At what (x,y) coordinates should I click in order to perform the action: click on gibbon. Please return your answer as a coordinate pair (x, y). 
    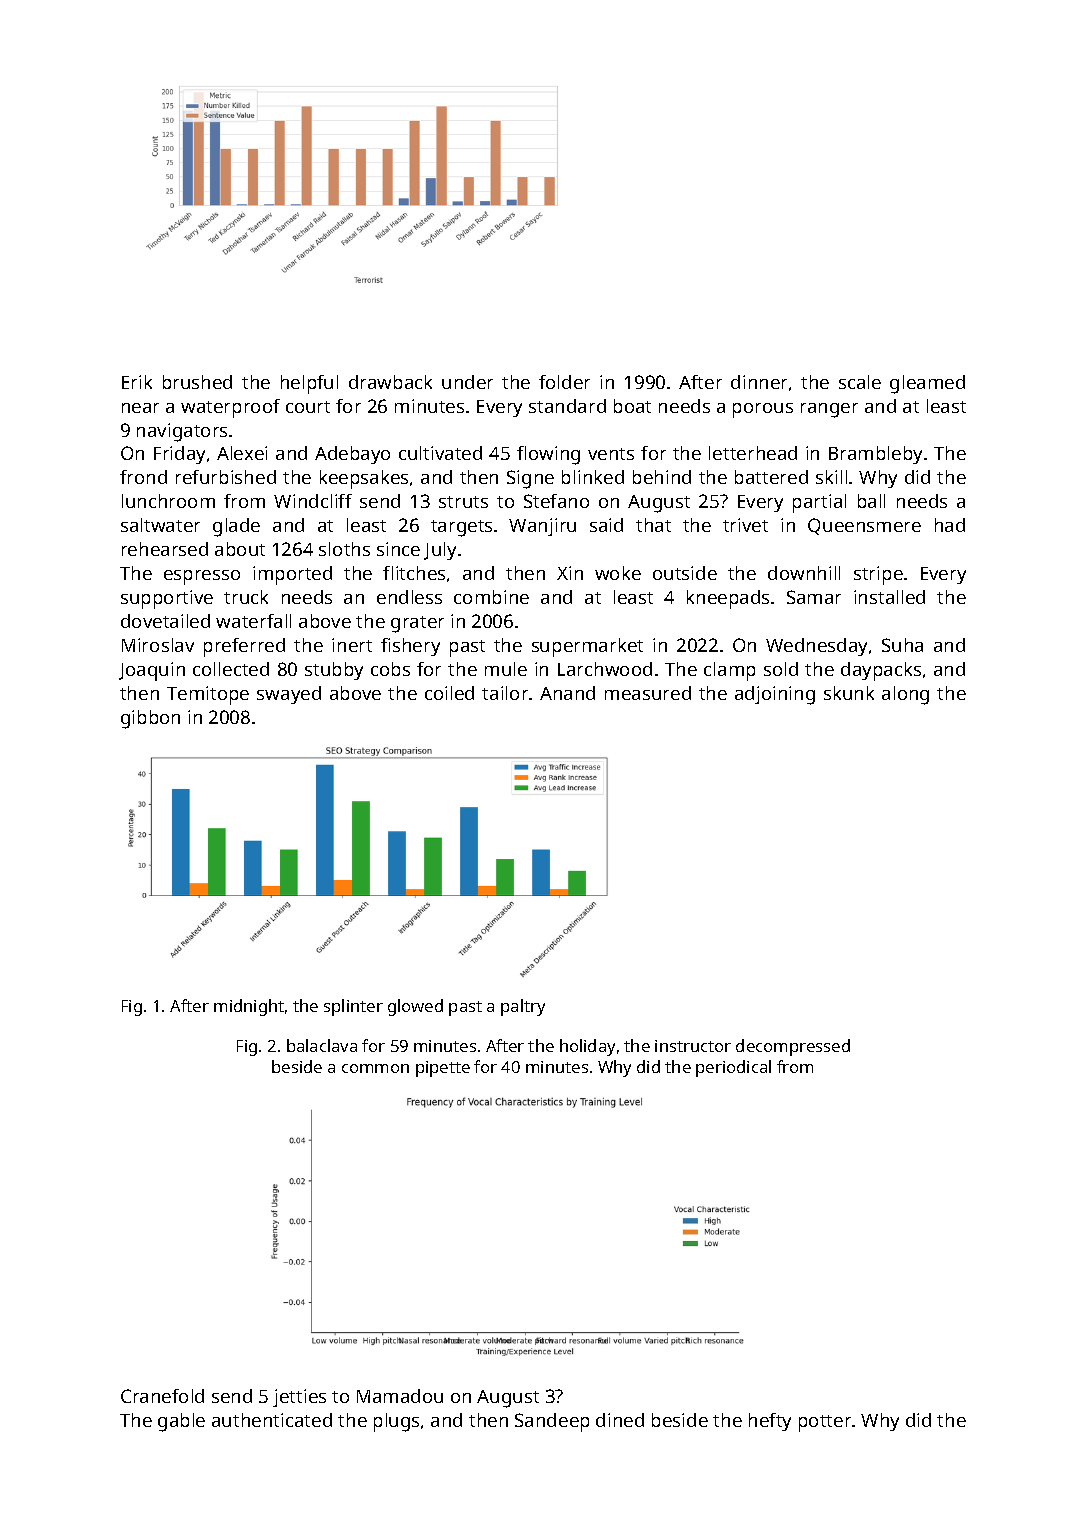
    Looking at the image, I should click on (150, 719).
